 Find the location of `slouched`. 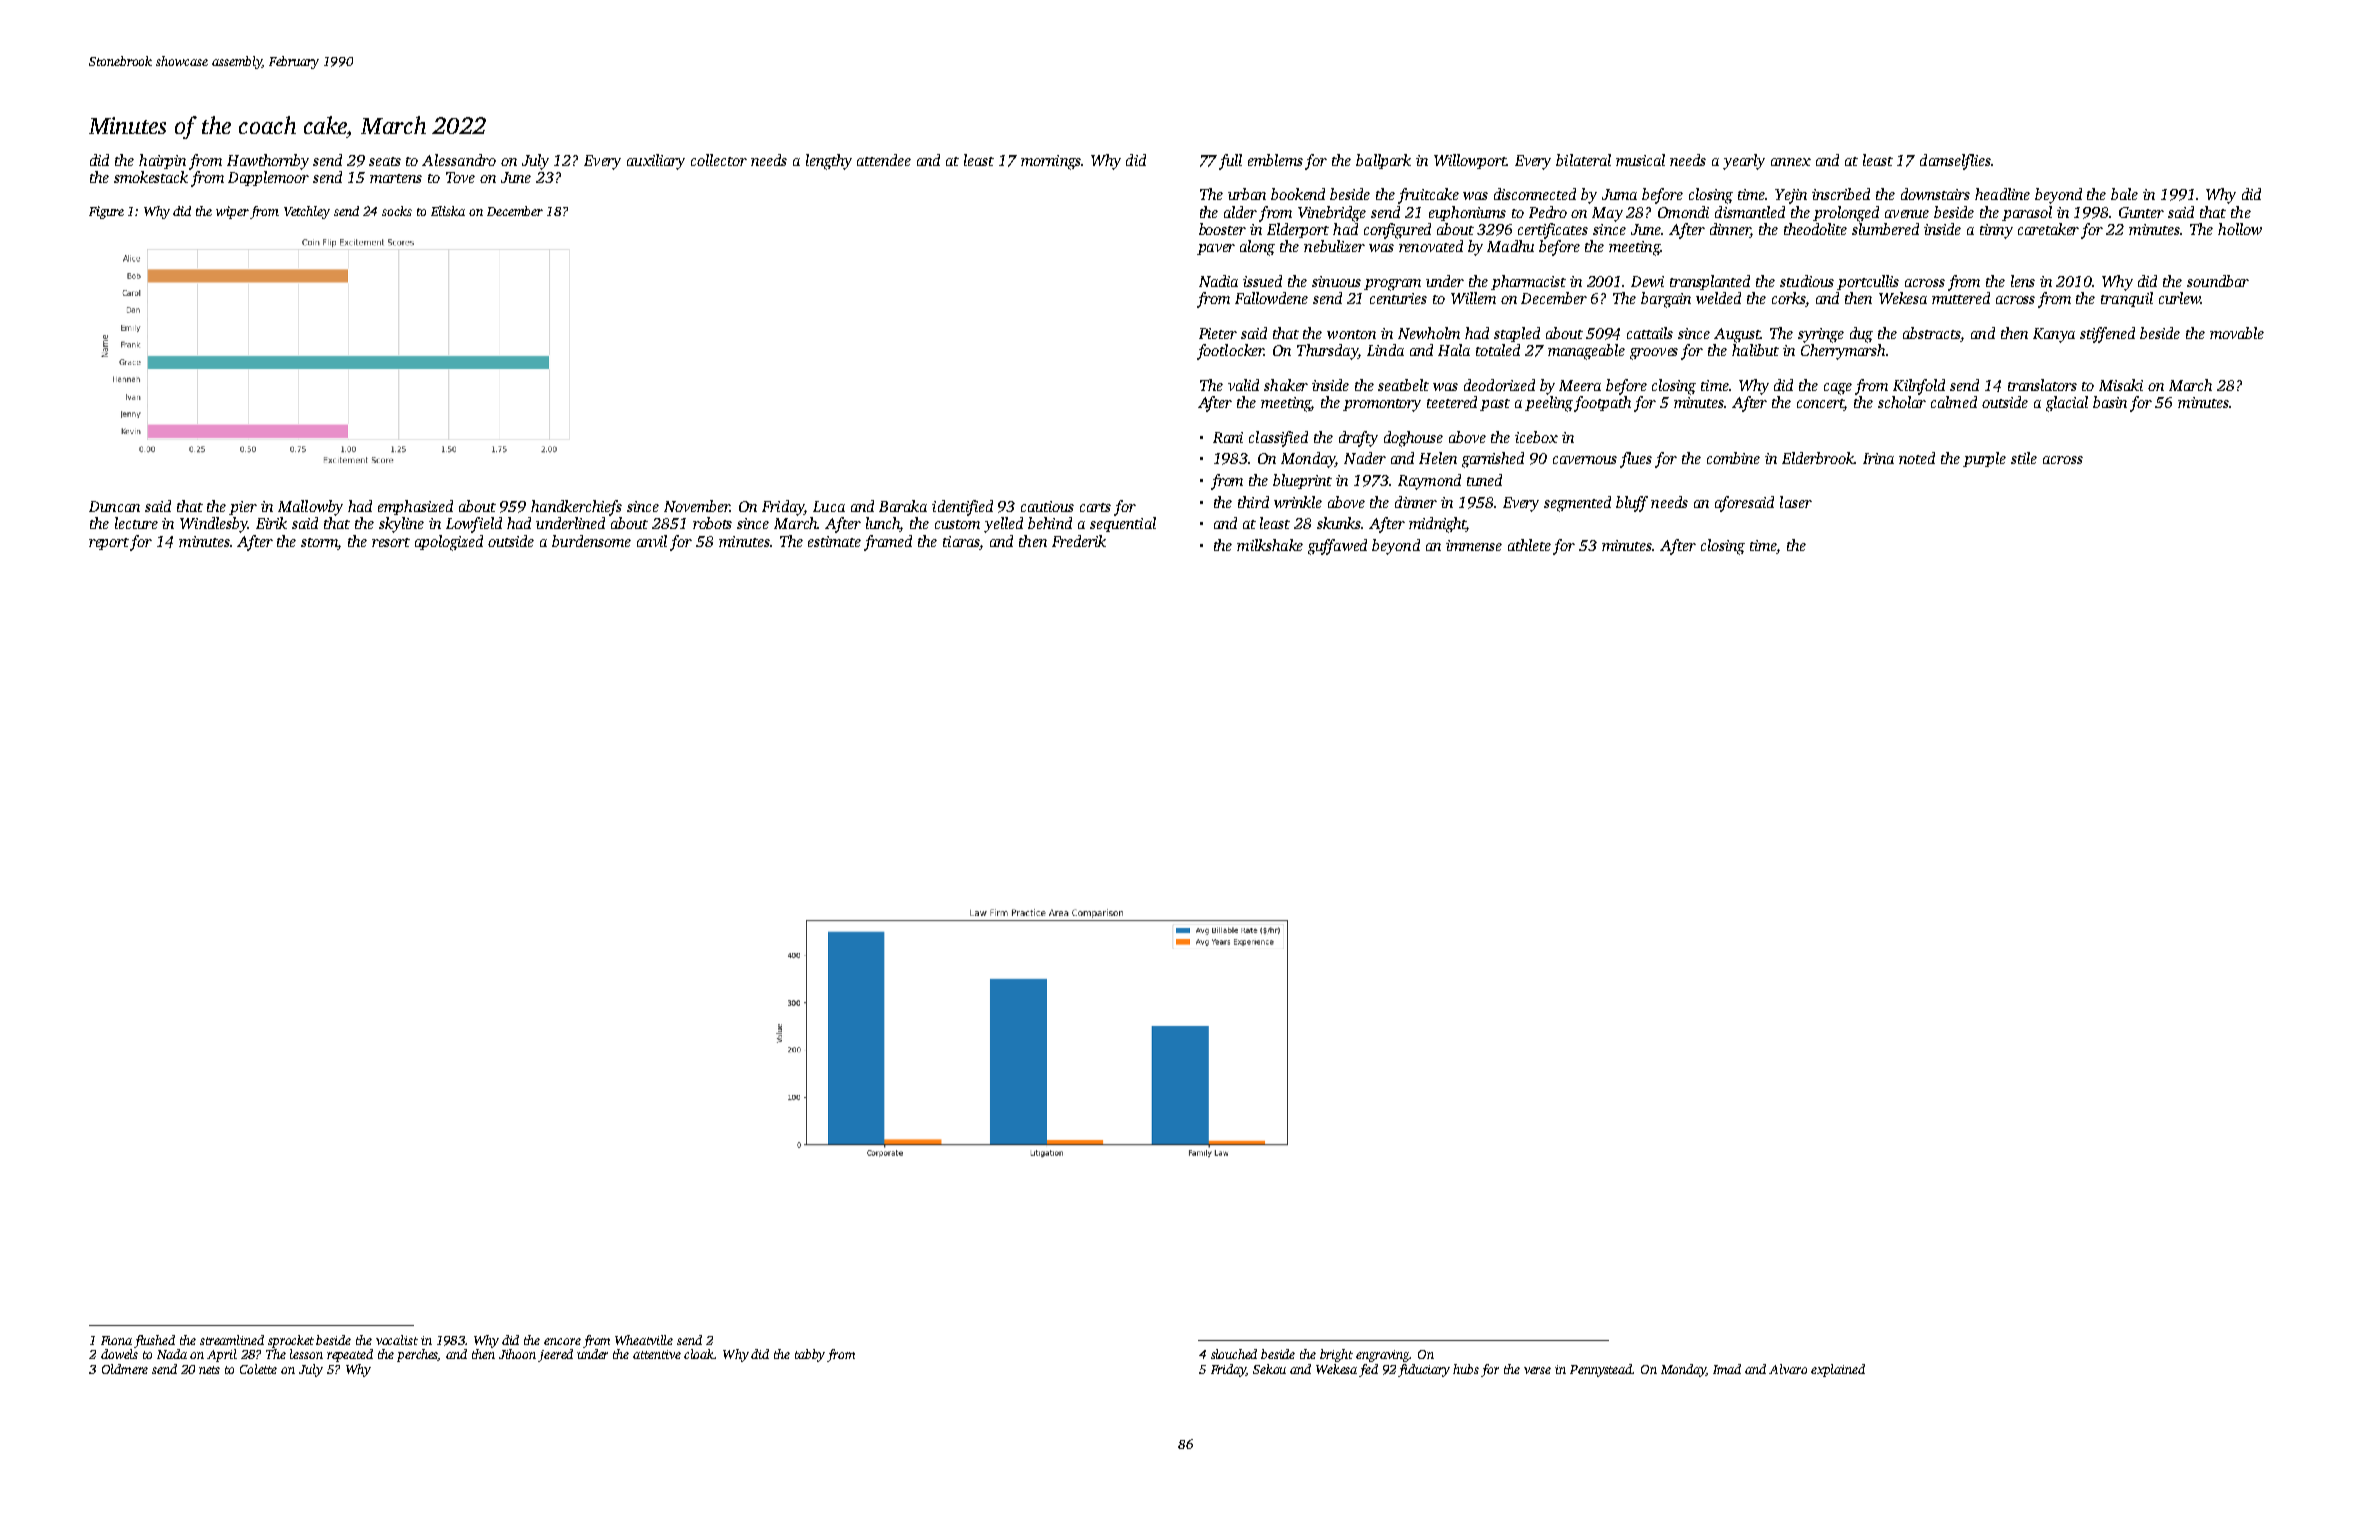

slouched is located at coordinates (1234, 1354).
